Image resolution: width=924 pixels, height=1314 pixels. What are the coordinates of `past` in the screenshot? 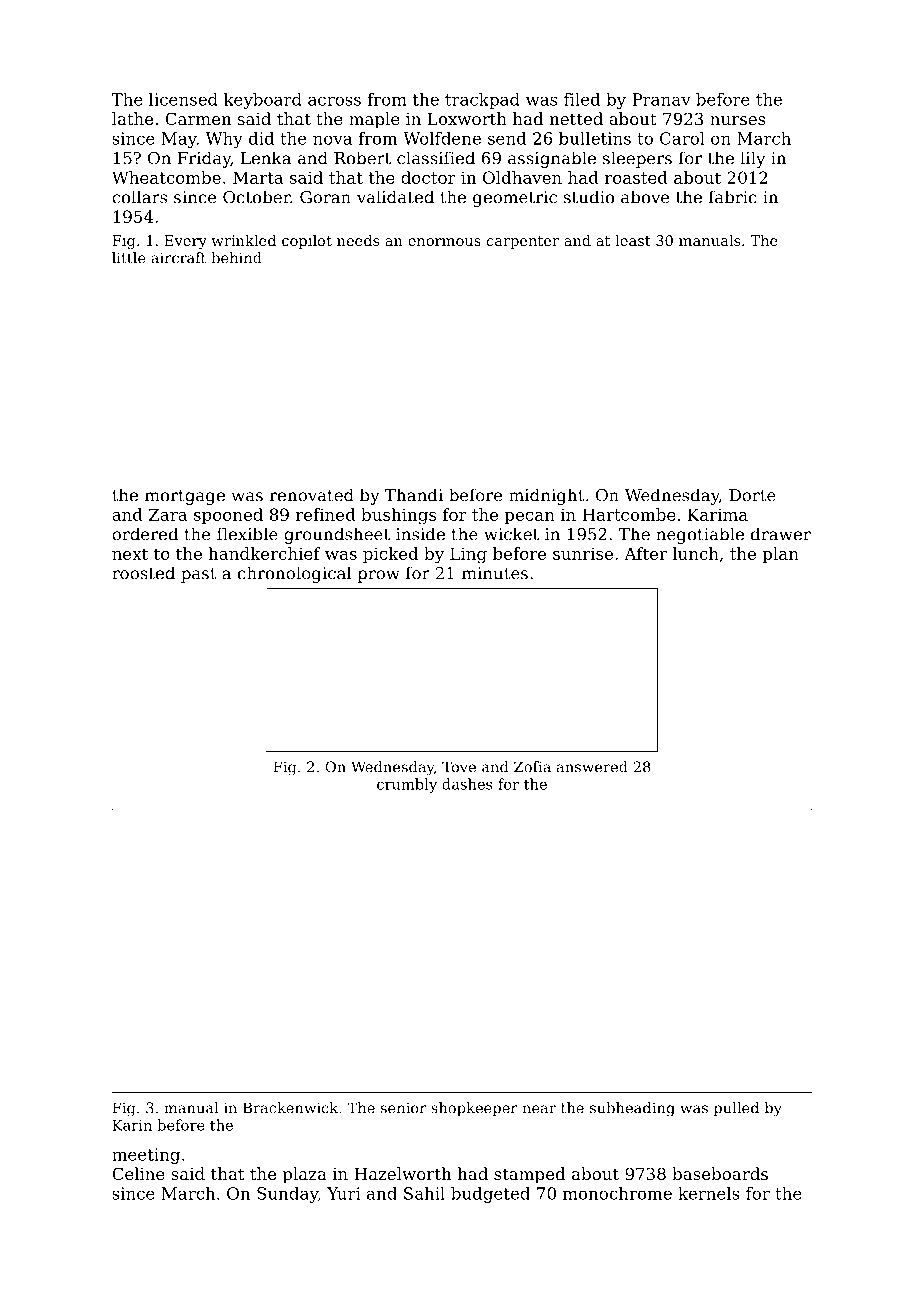 It's located at (198, 575).
